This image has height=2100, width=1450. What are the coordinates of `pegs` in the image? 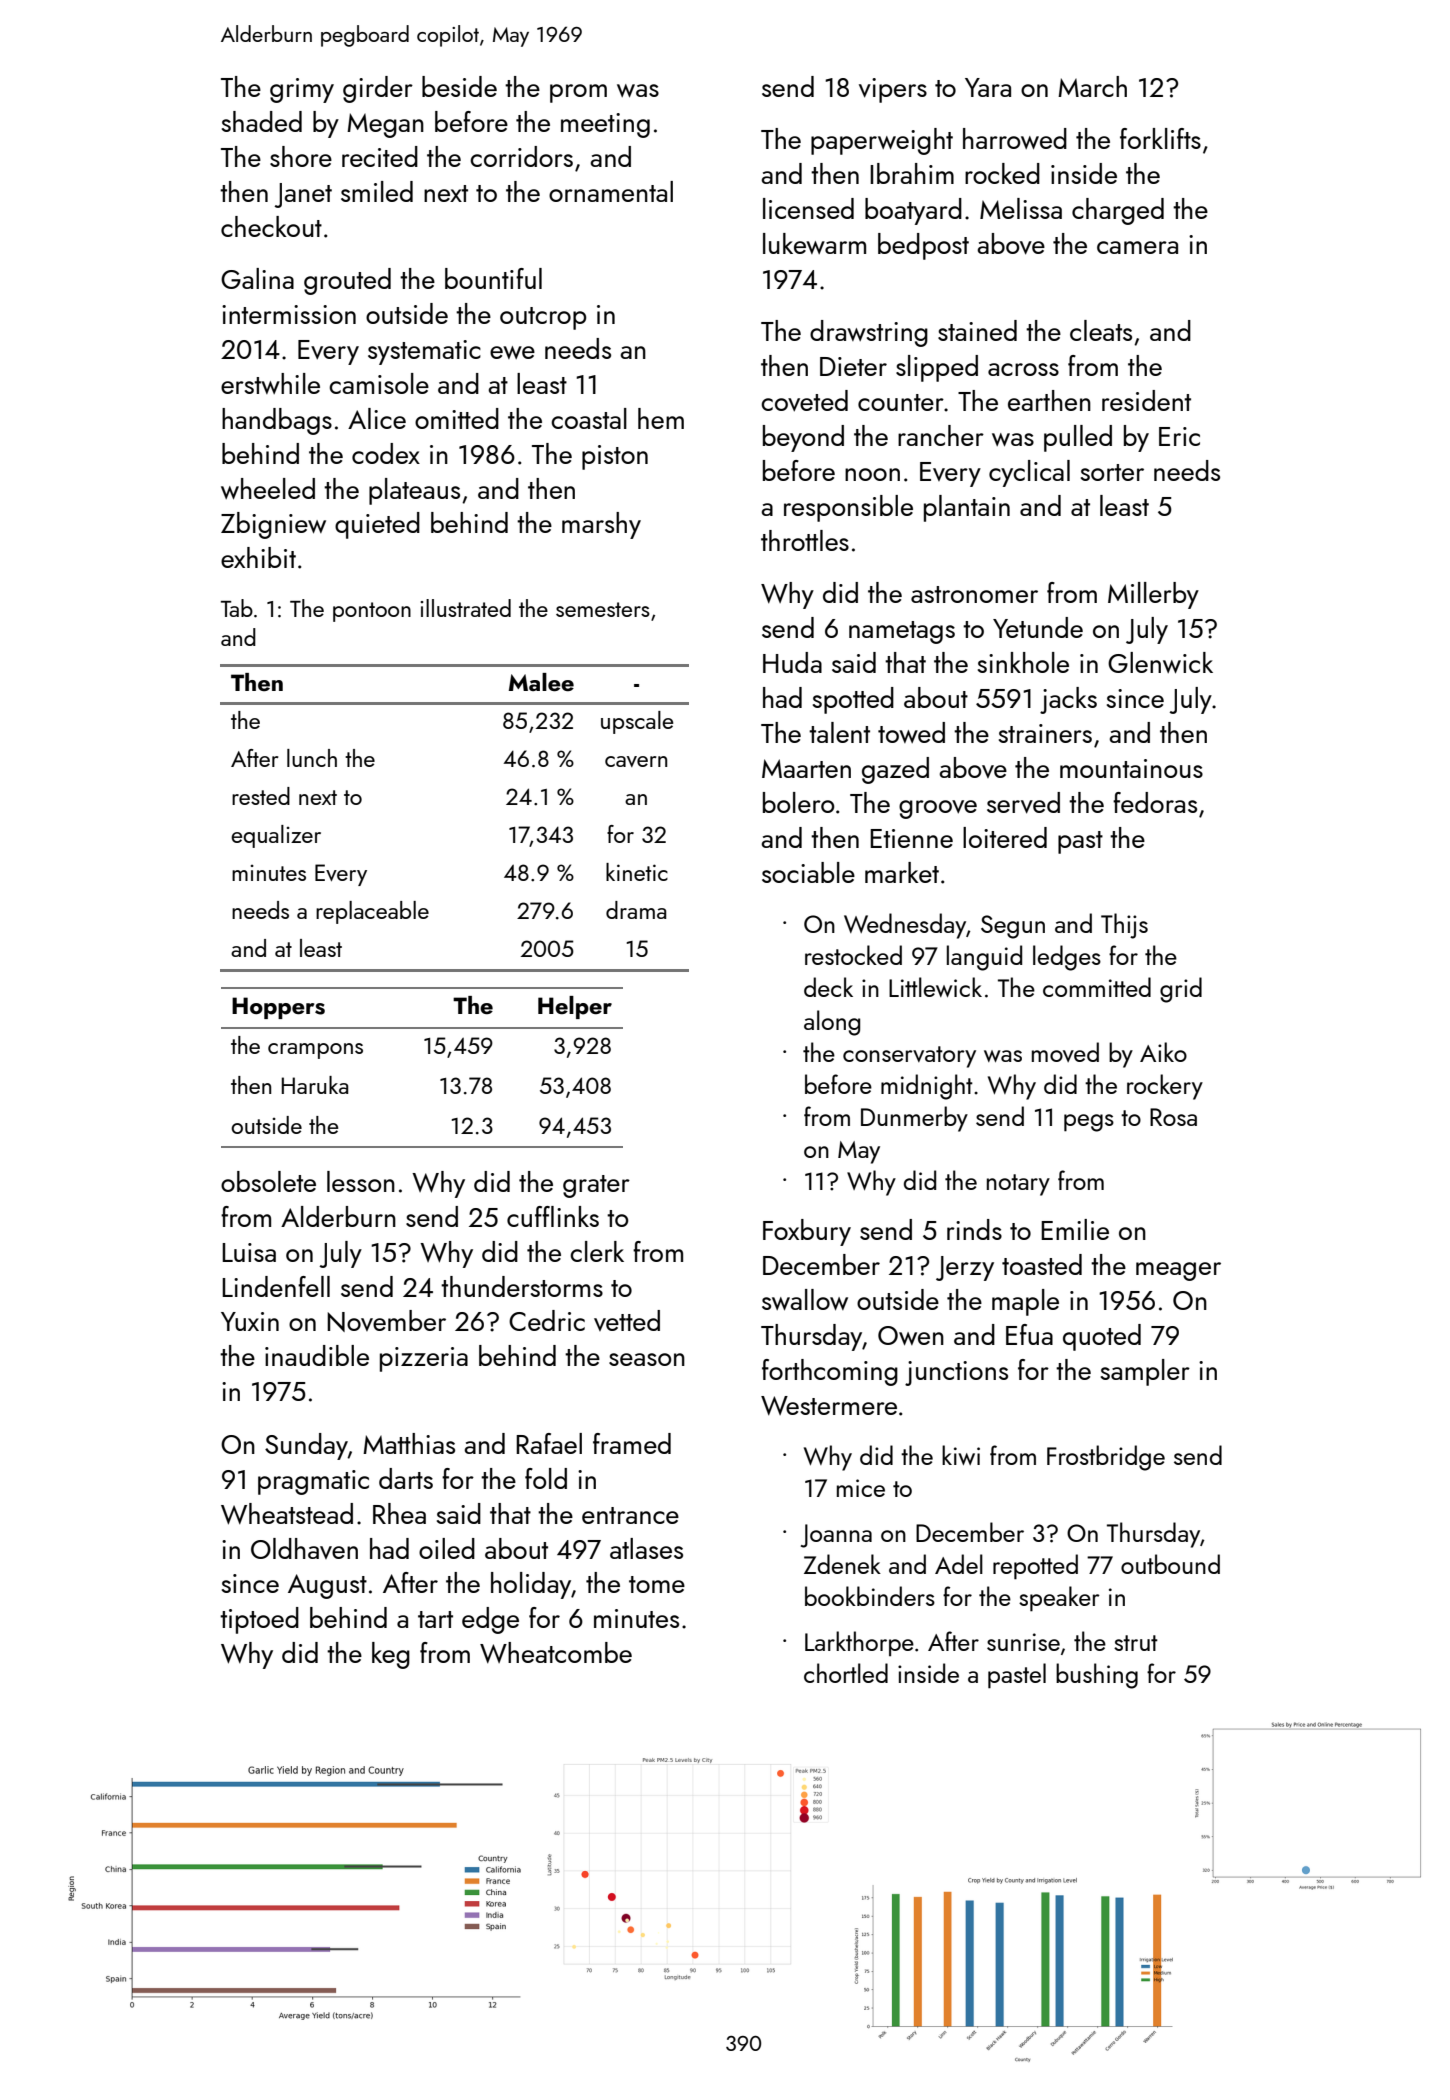 It's located at (1089, 1123).
